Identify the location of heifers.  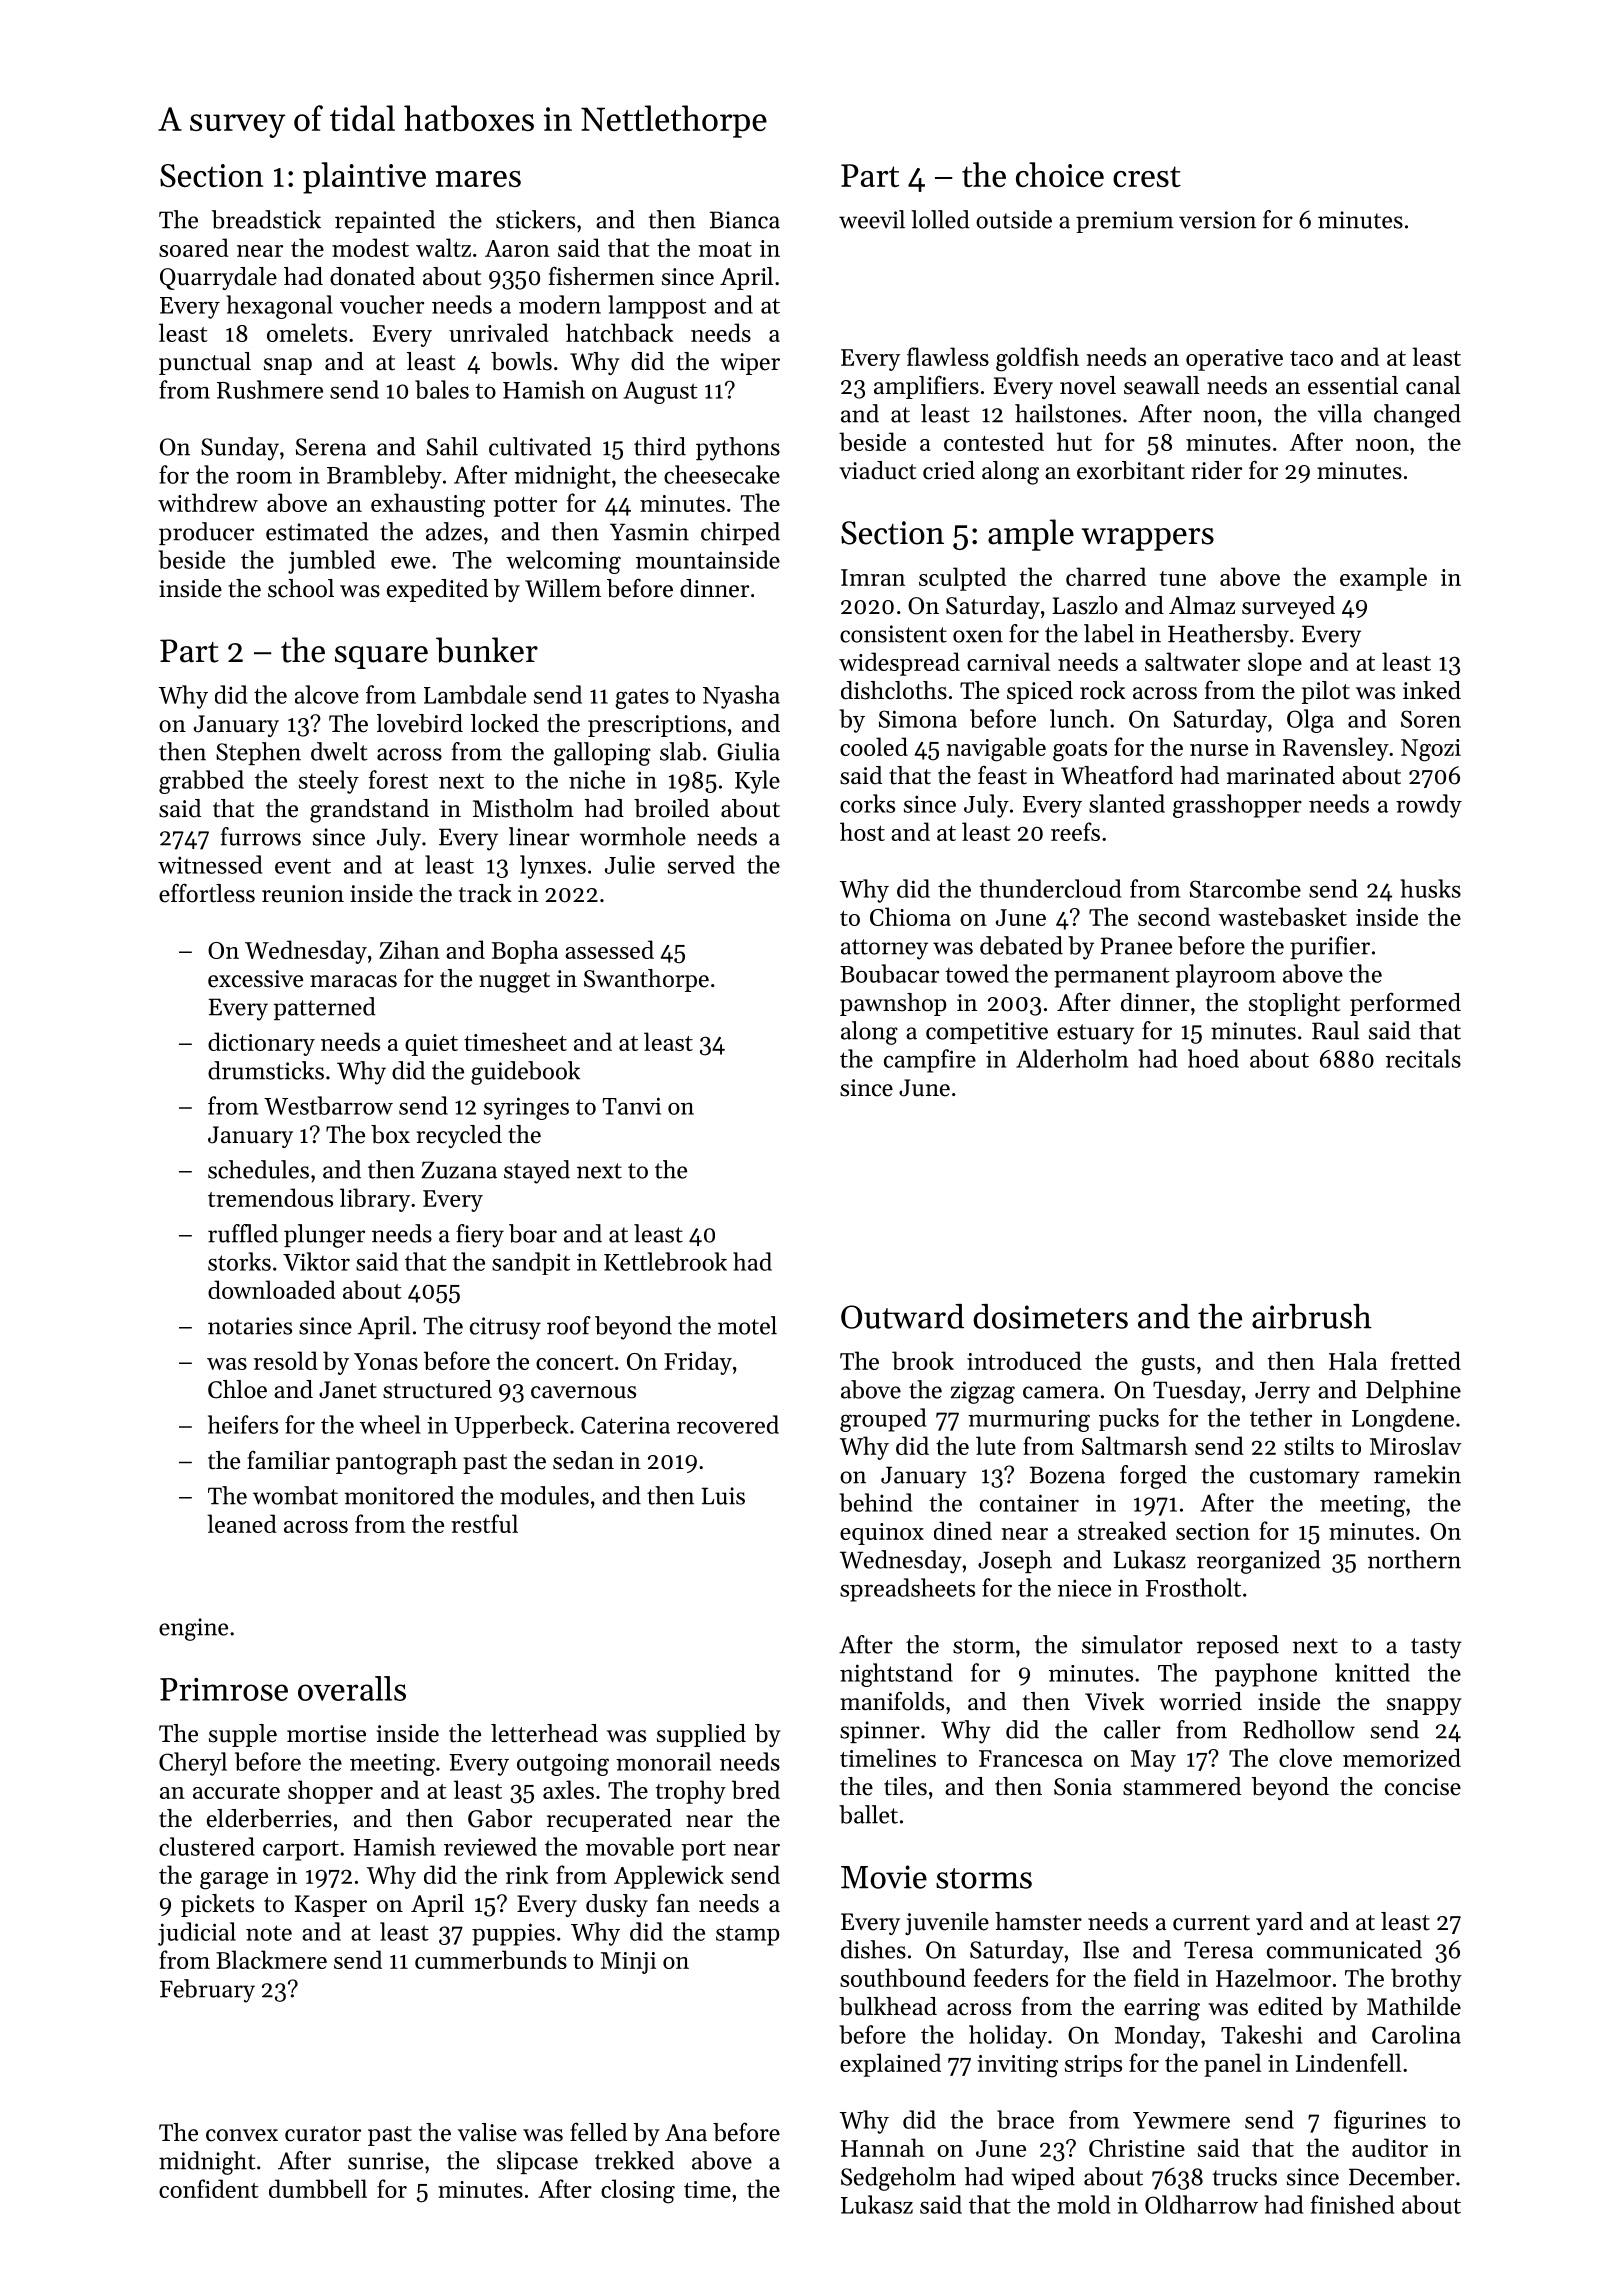
(243, 1424).
